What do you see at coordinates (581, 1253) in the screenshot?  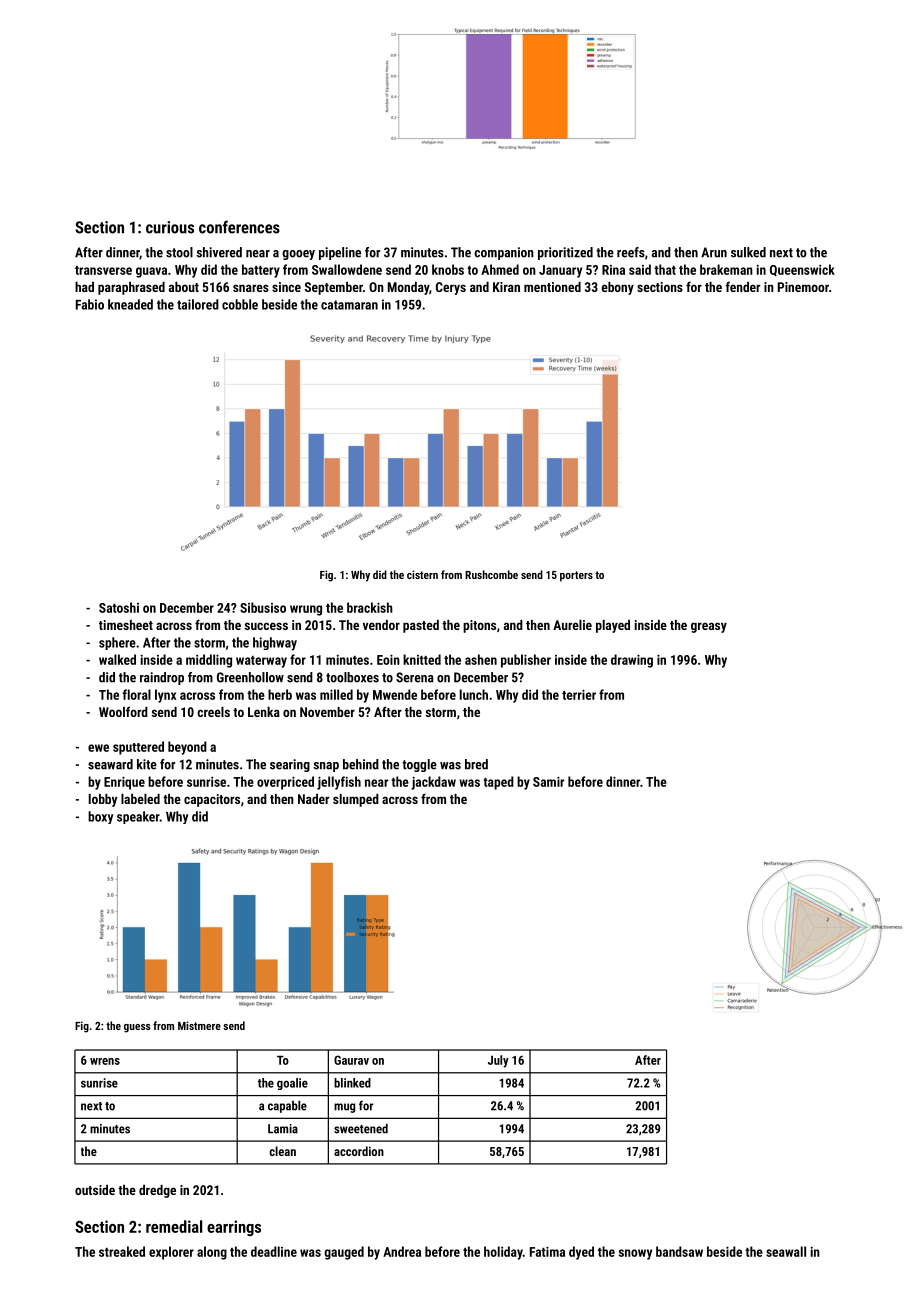 I see `dyed` at bounding box center [581, 1253].
